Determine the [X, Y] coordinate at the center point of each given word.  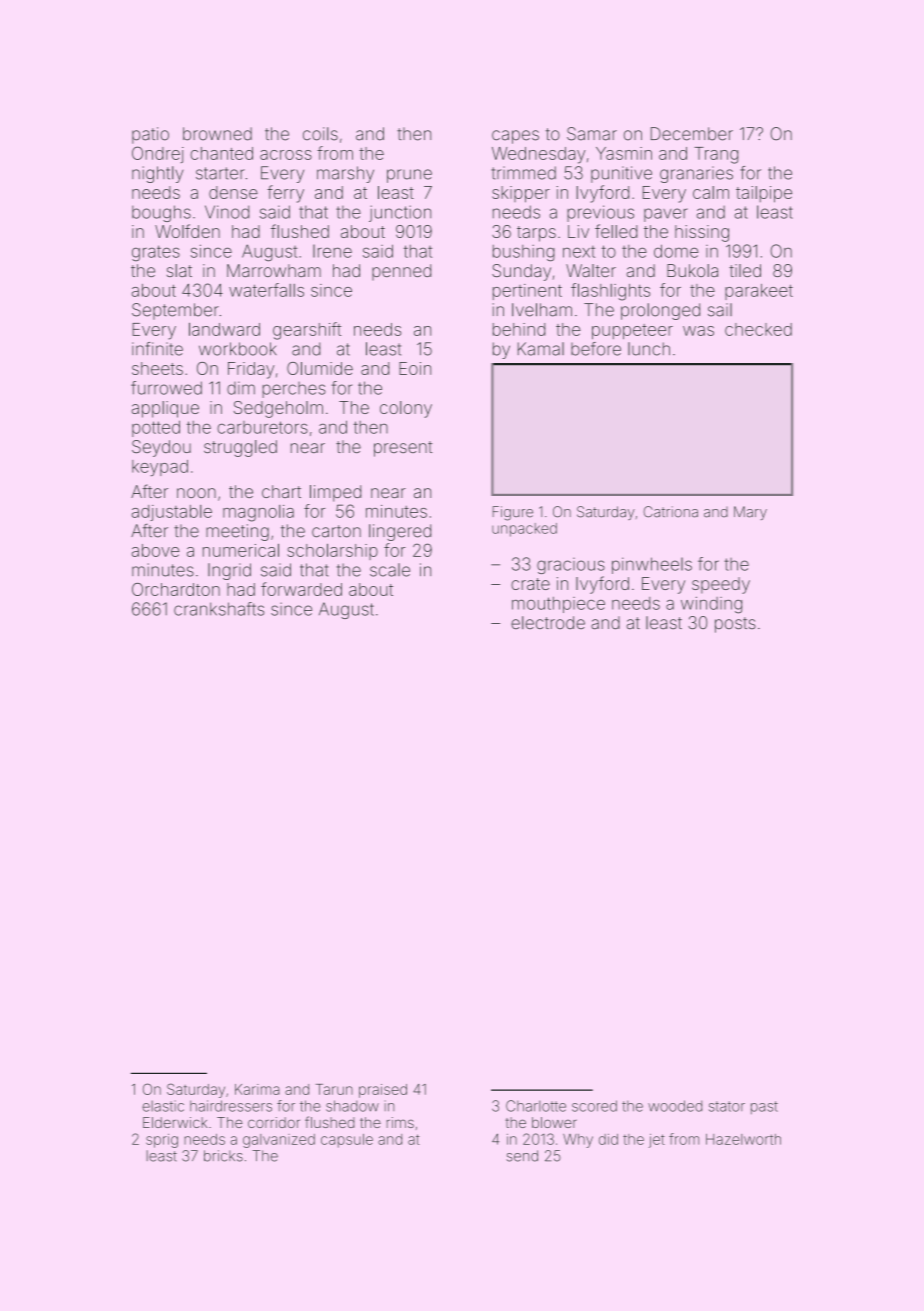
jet [657, 1141]
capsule [347, 1141]
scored [594, 1106]
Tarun [334, 1089]
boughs [161, 213]
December [692, 134]
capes [515, 137]
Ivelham [542, 310]
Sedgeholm [278, 409]
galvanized [279, 1141]
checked [758, 329]
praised [383, 1091]
